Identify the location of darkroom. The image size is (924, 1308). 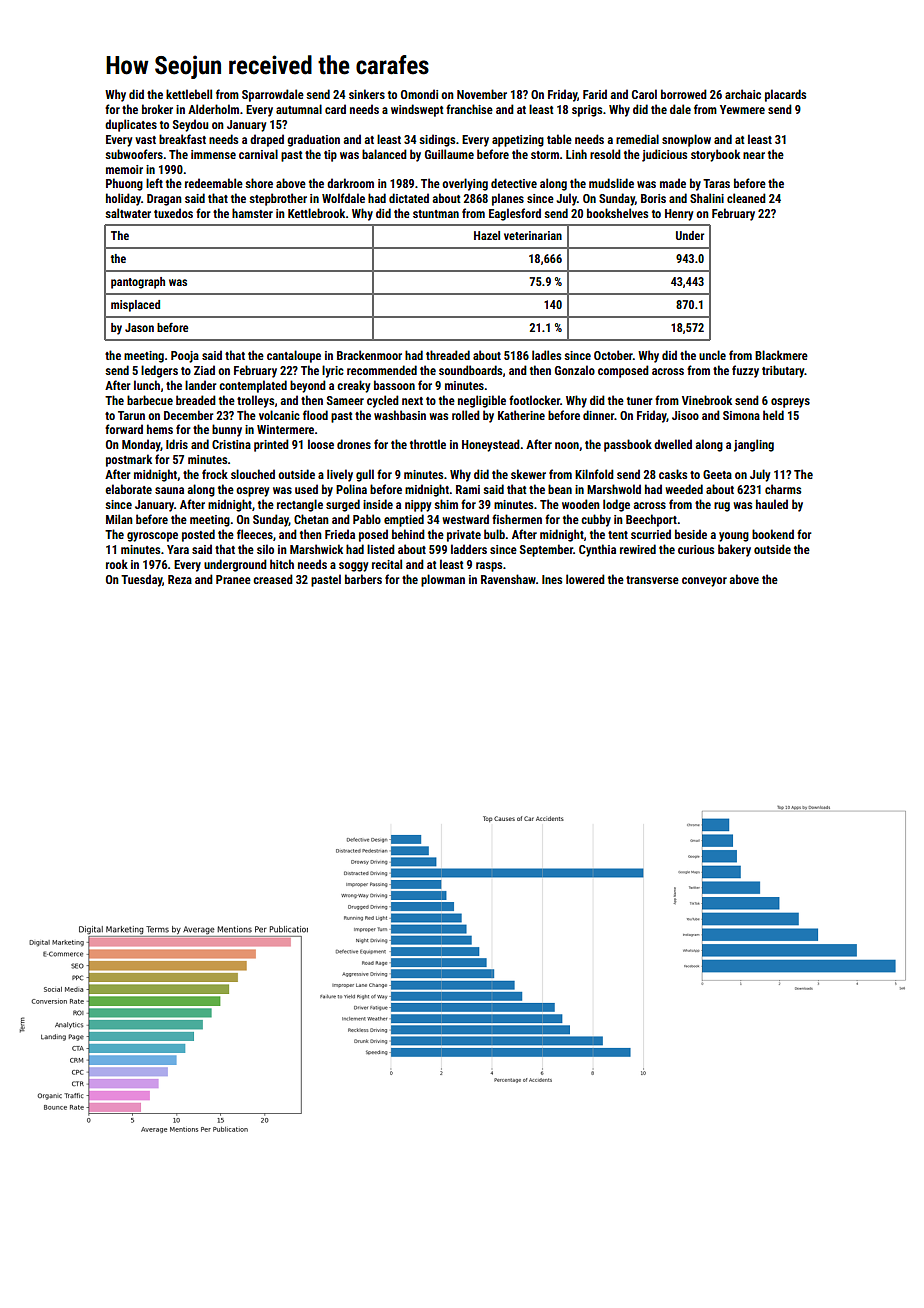
(350, 183).
